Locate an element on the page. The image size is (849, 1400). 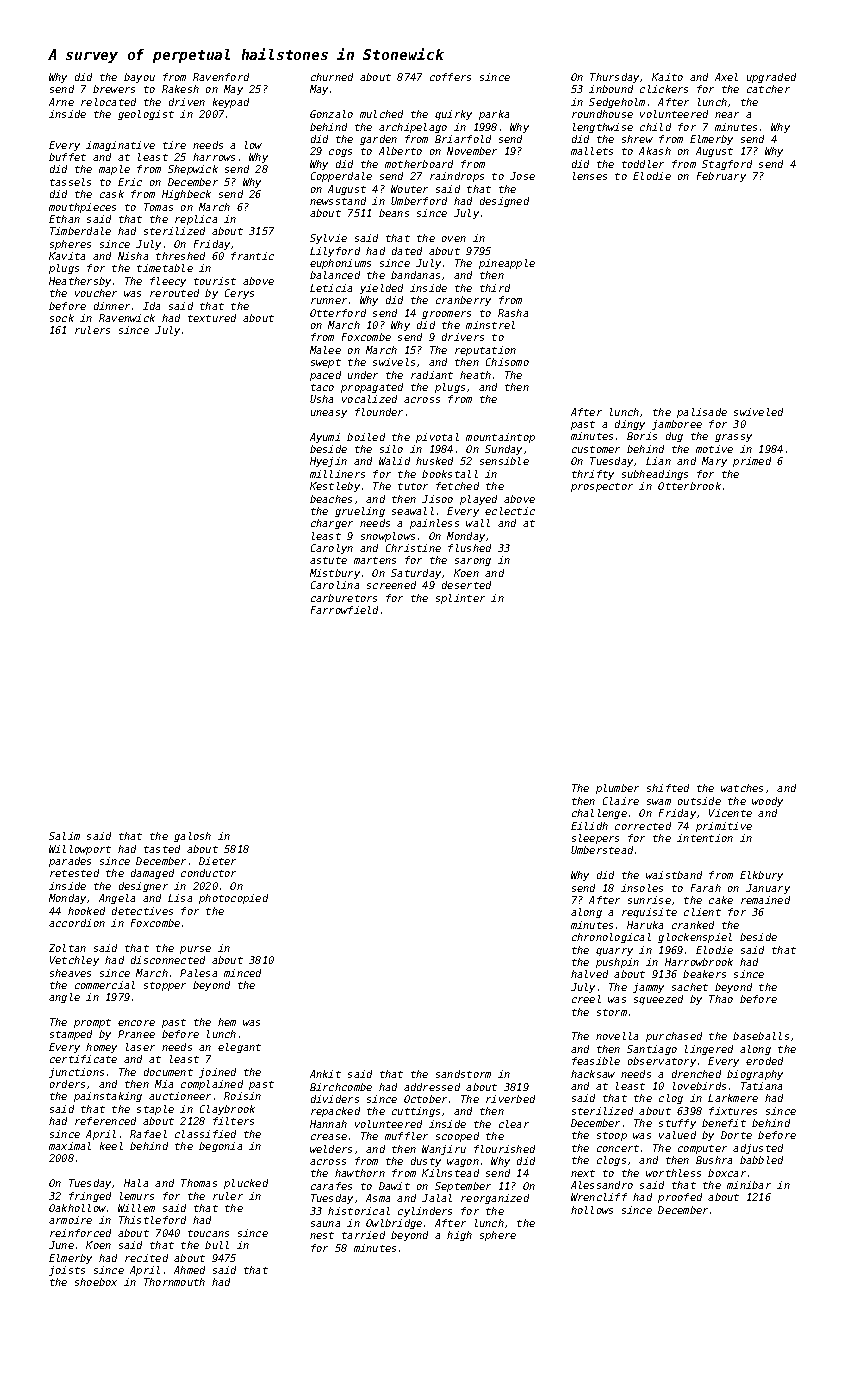
geologist is located at coordinates (146, 115).
